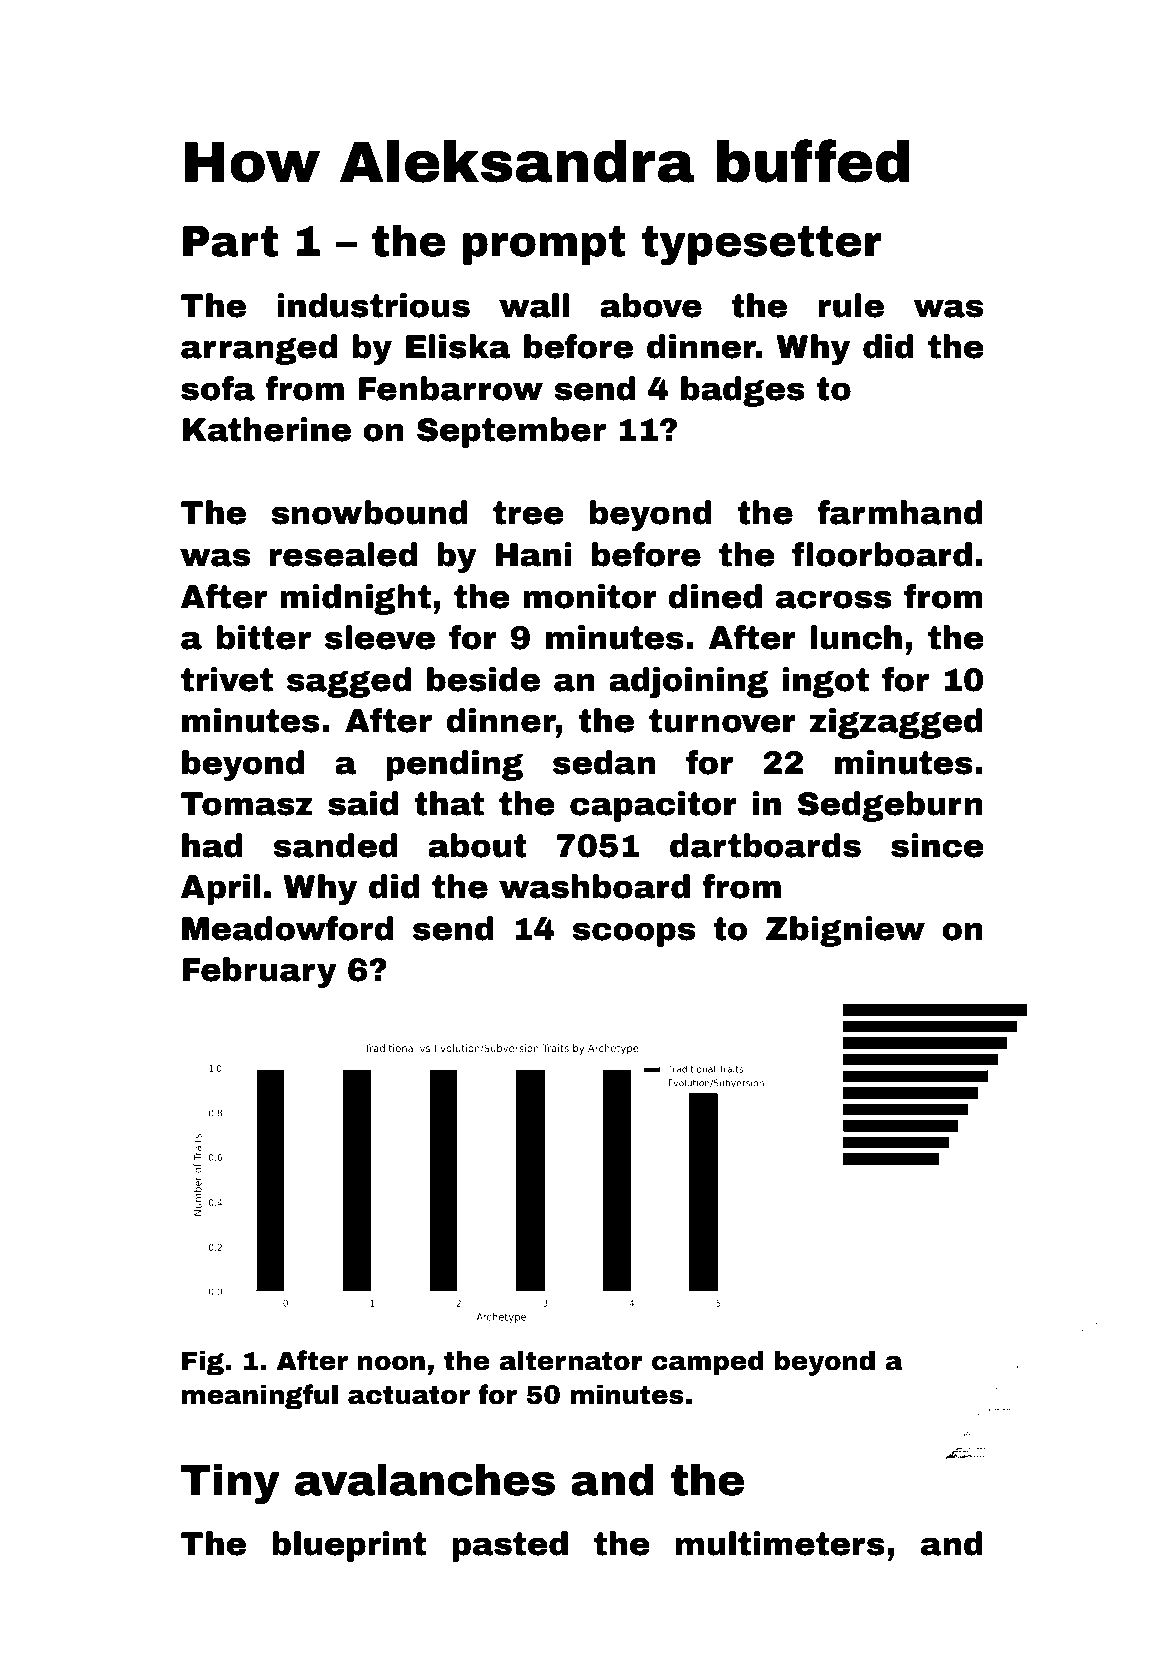  What do you see at coordinates (230, 1484) in the screenshot?
I see `Tiny` at bounding box center [230, 1484].
